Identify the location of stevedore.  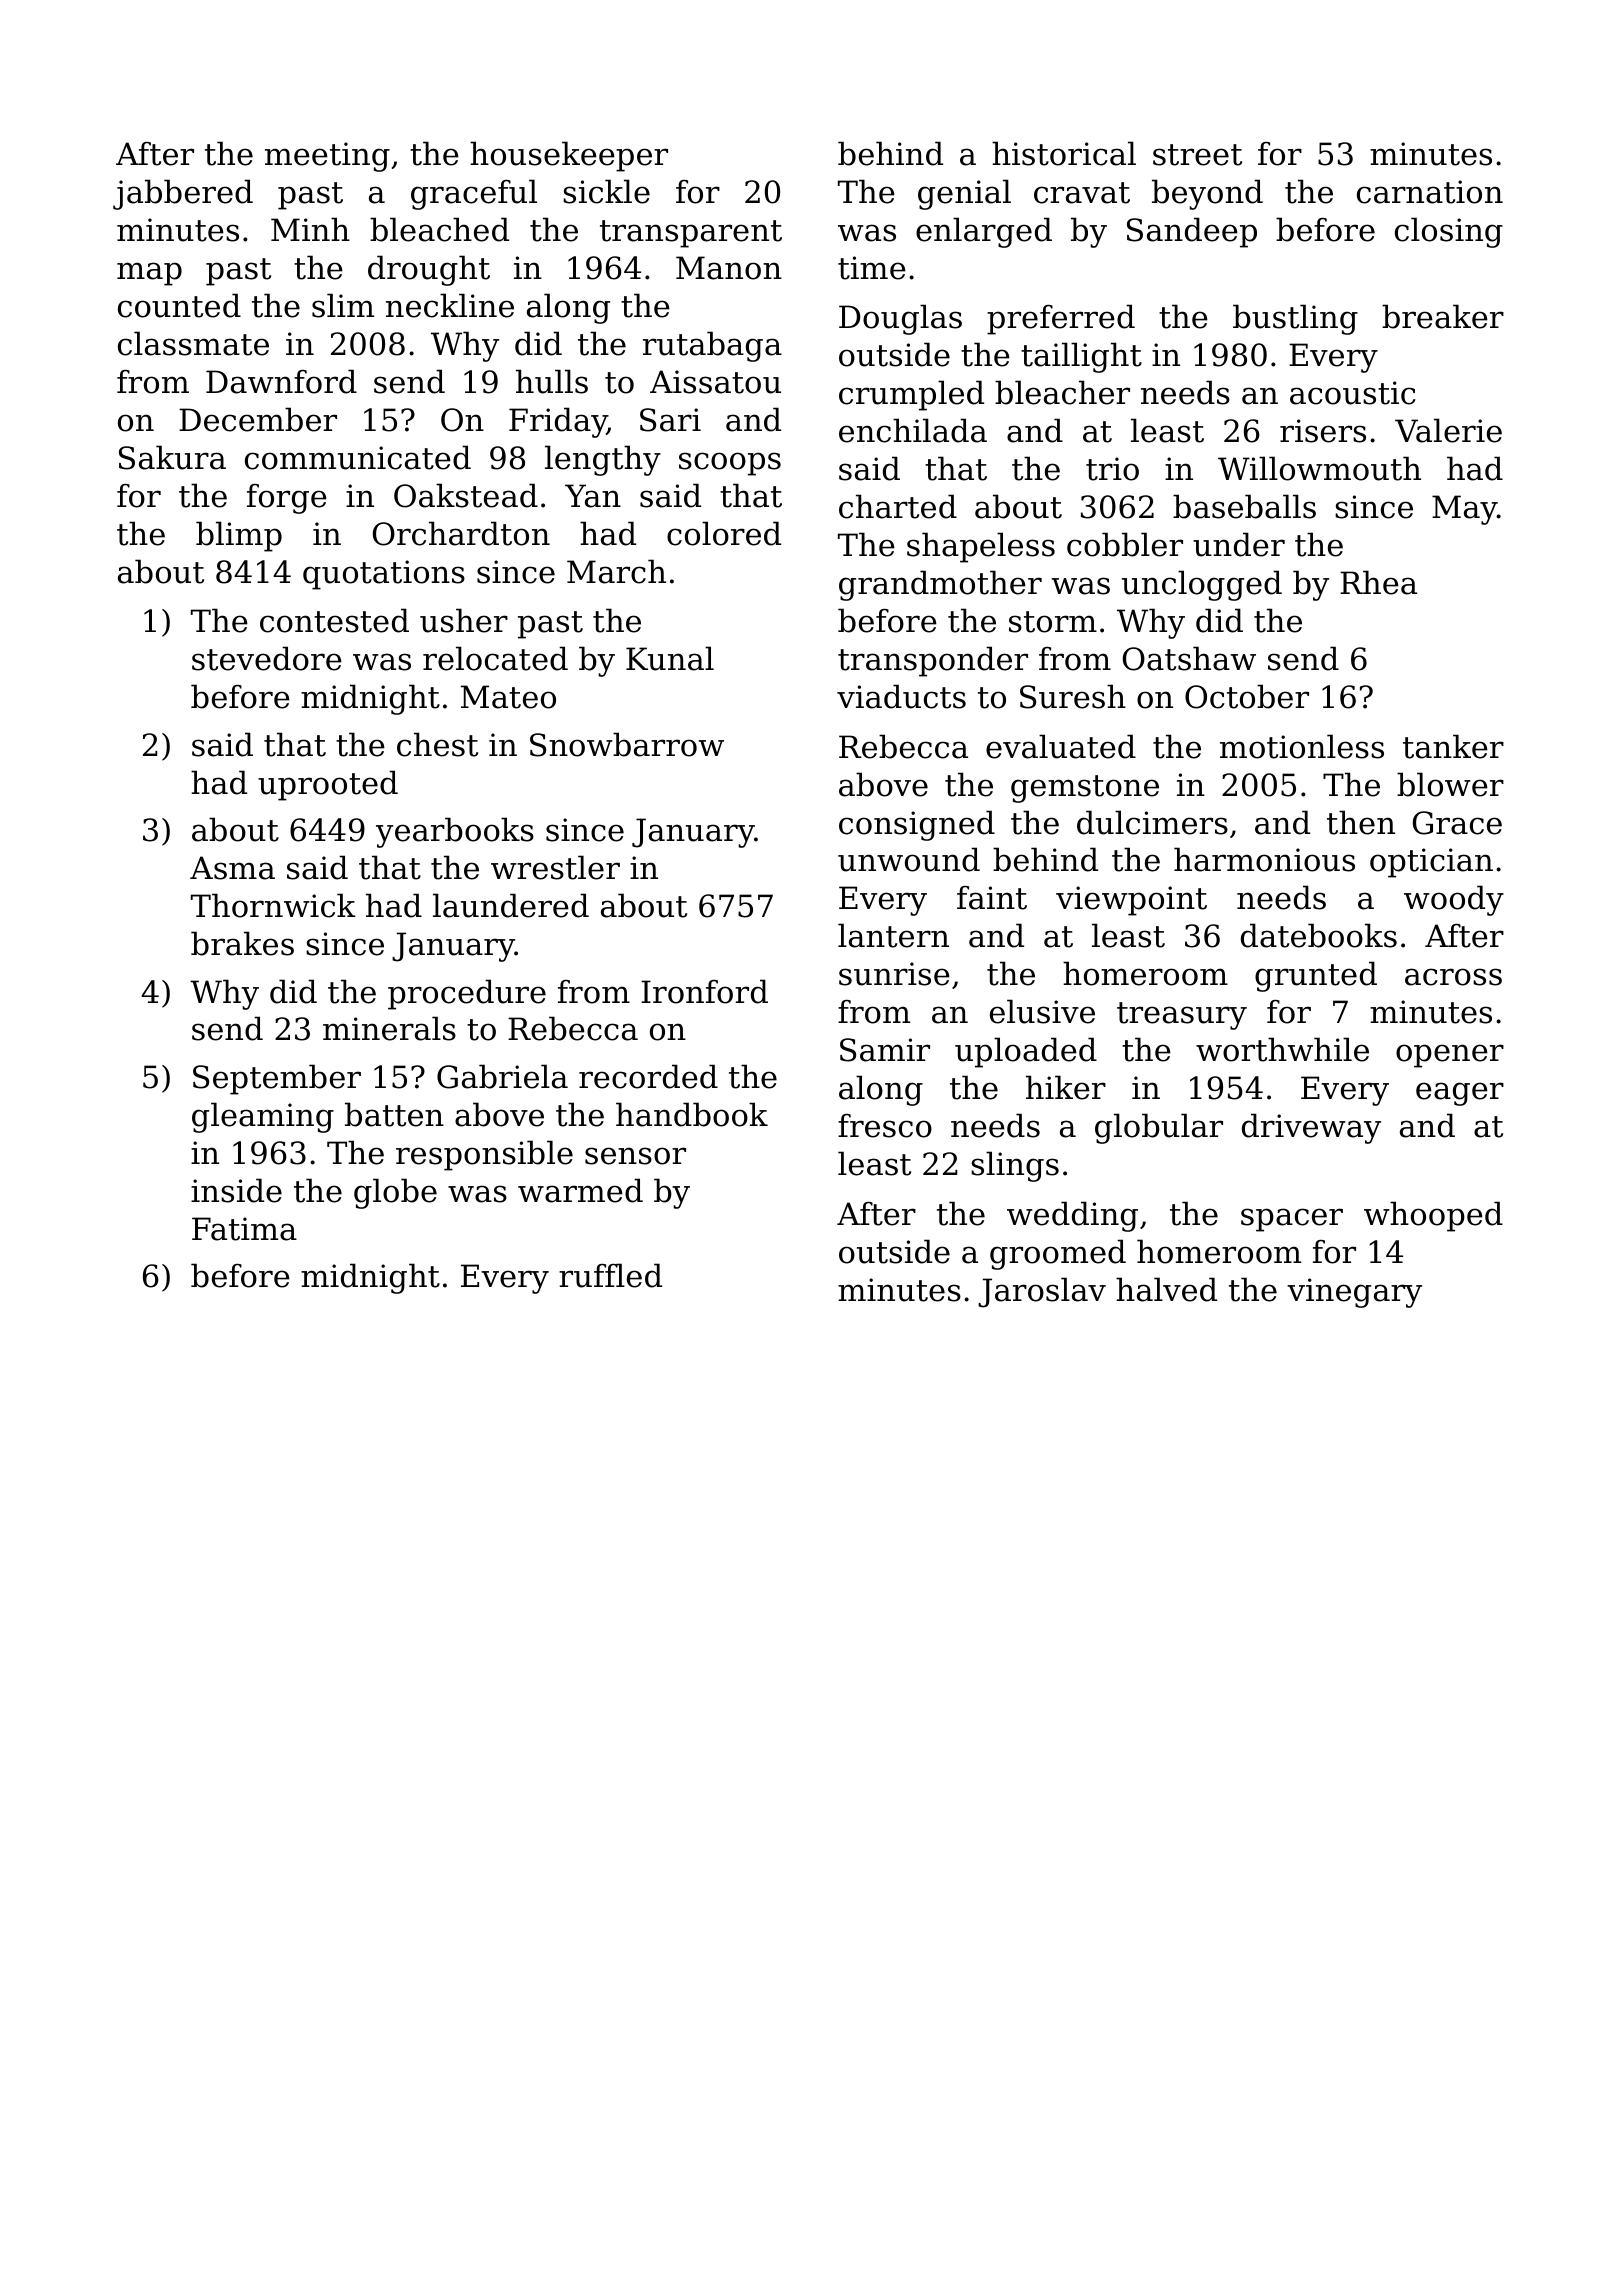
(267, 658).
